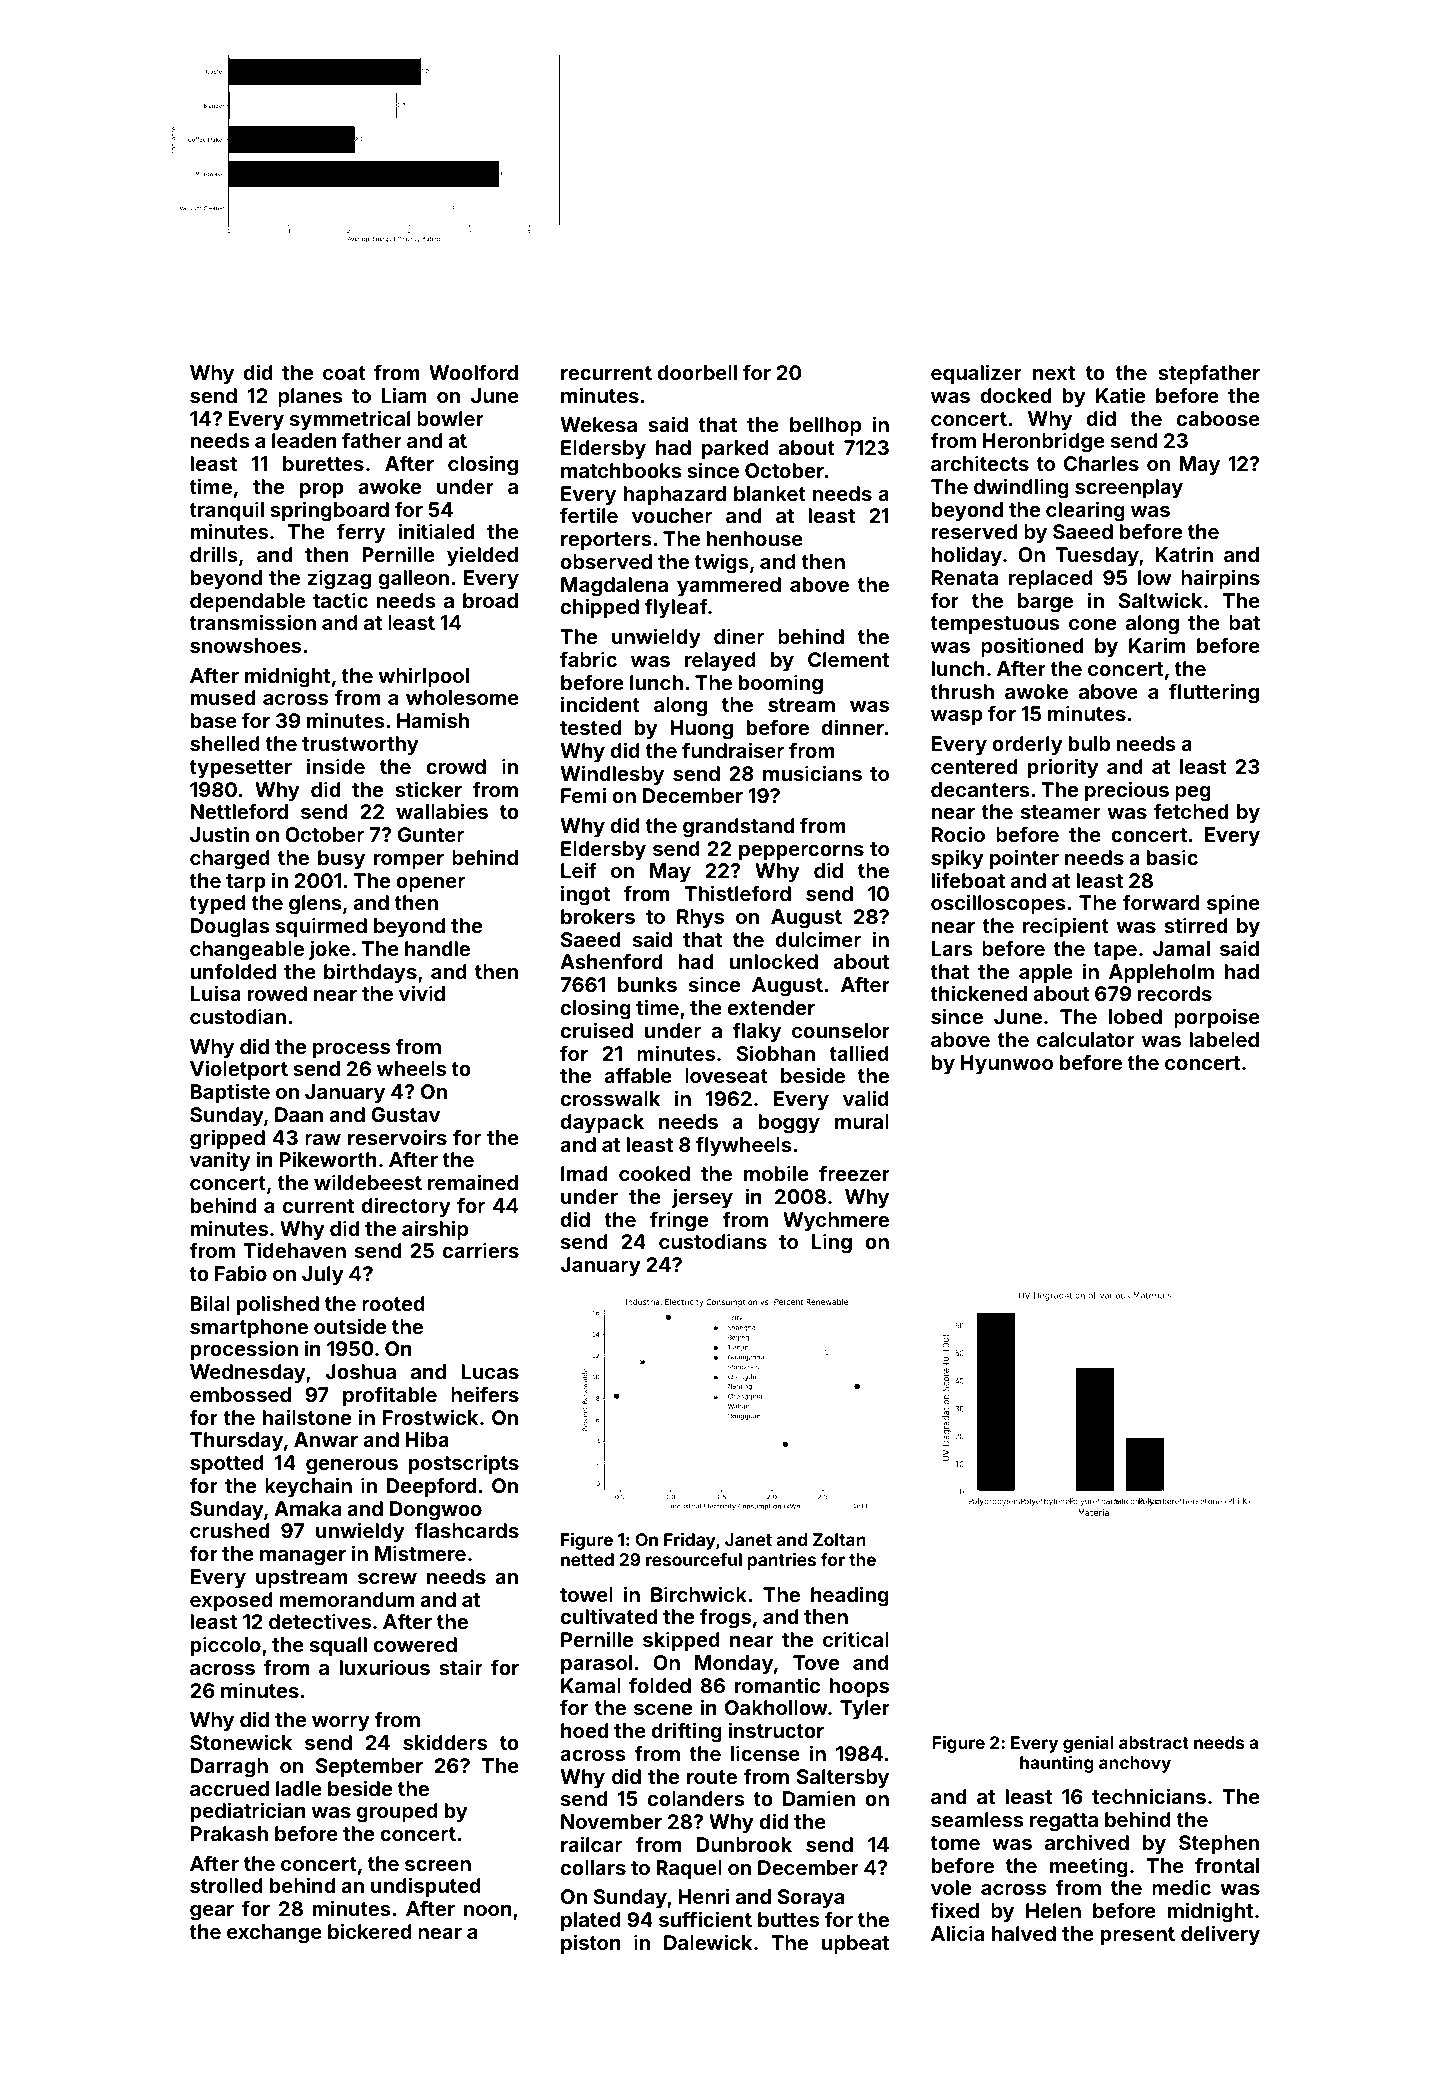 The height and width of the image is (2100, 1450). I want to click on Janet, so click(748, 1539).
